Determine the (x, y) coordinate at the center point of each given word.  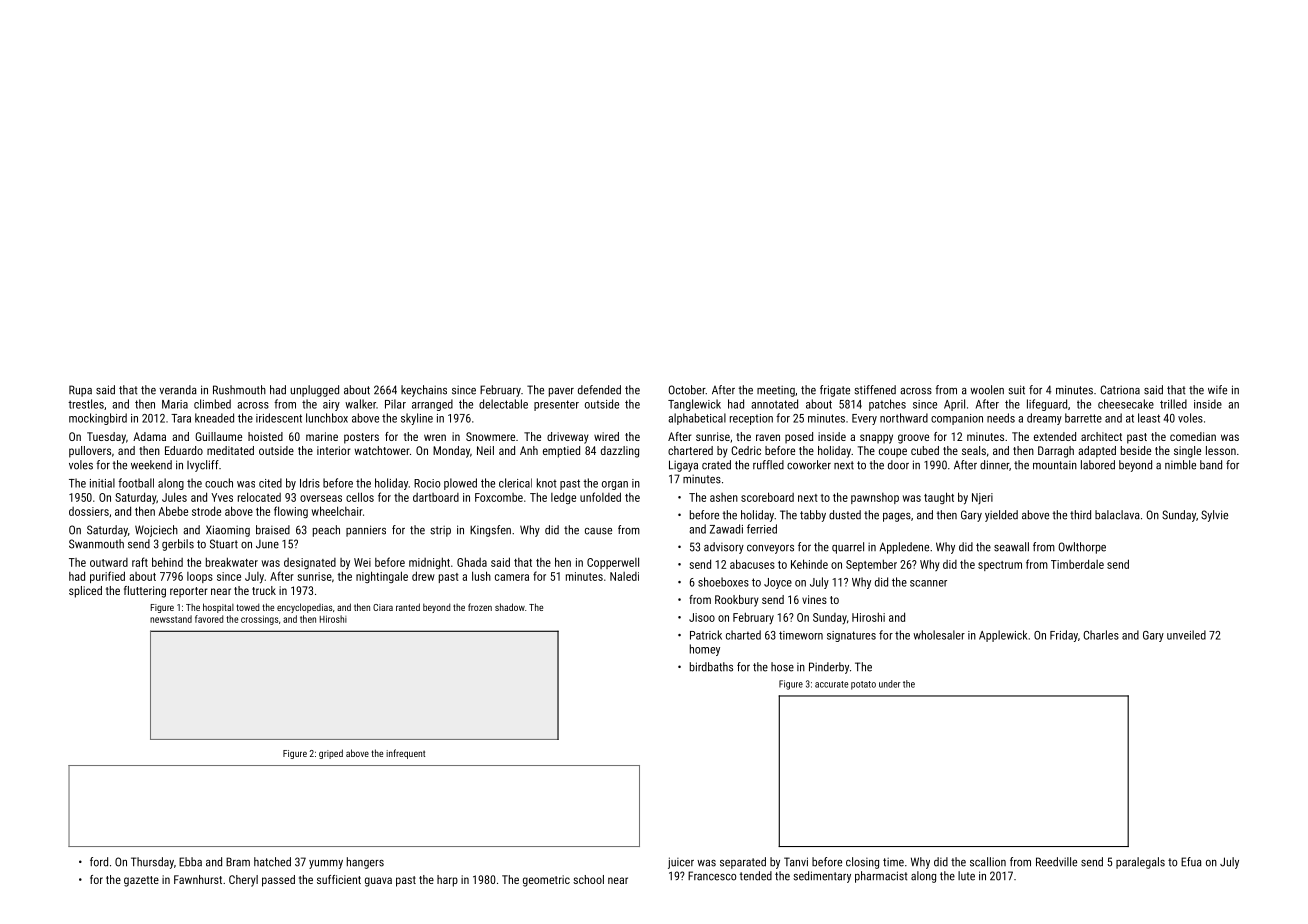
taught (939, 498)
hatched (272, 862)
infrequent (405, 754)
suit (1017, 390)
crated (716, 465)
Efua (1191, 862)
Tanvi (796, 862)
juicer (681, 863)
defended (599, 390)
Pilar (395, 404)
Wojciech (156, 531)
